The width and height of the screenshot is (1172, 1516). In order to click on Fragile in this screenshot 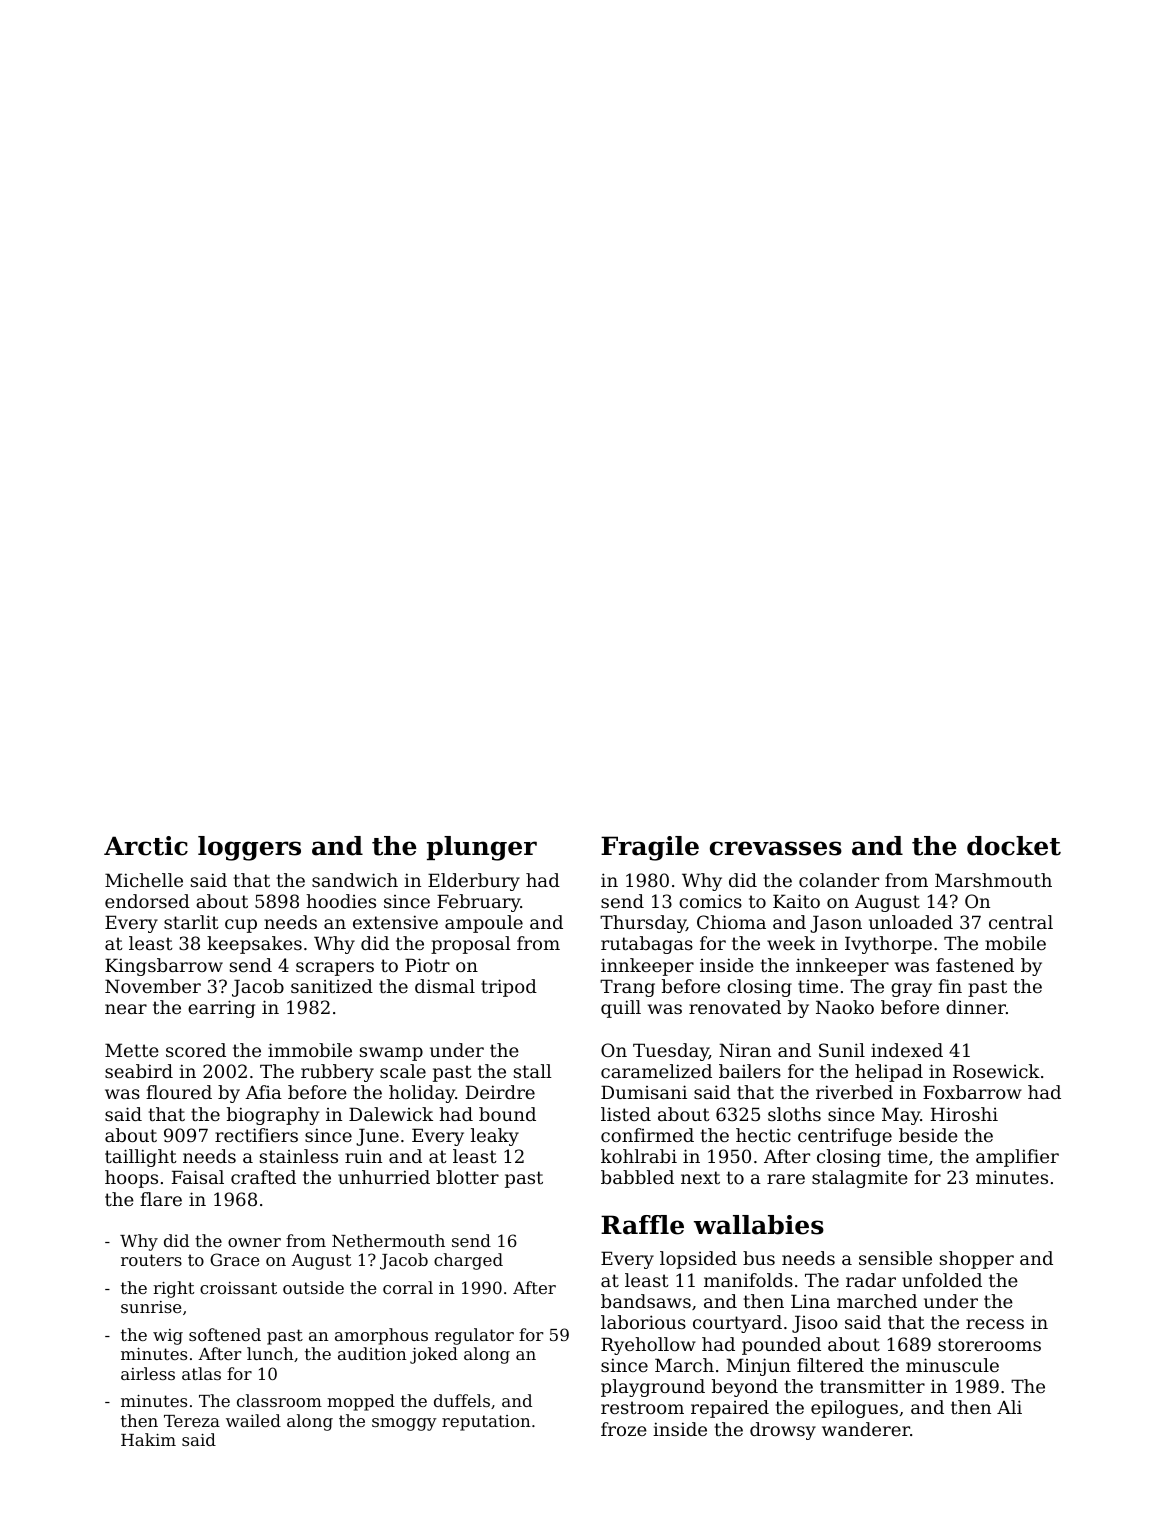, I will do `click(650, 848)`.
